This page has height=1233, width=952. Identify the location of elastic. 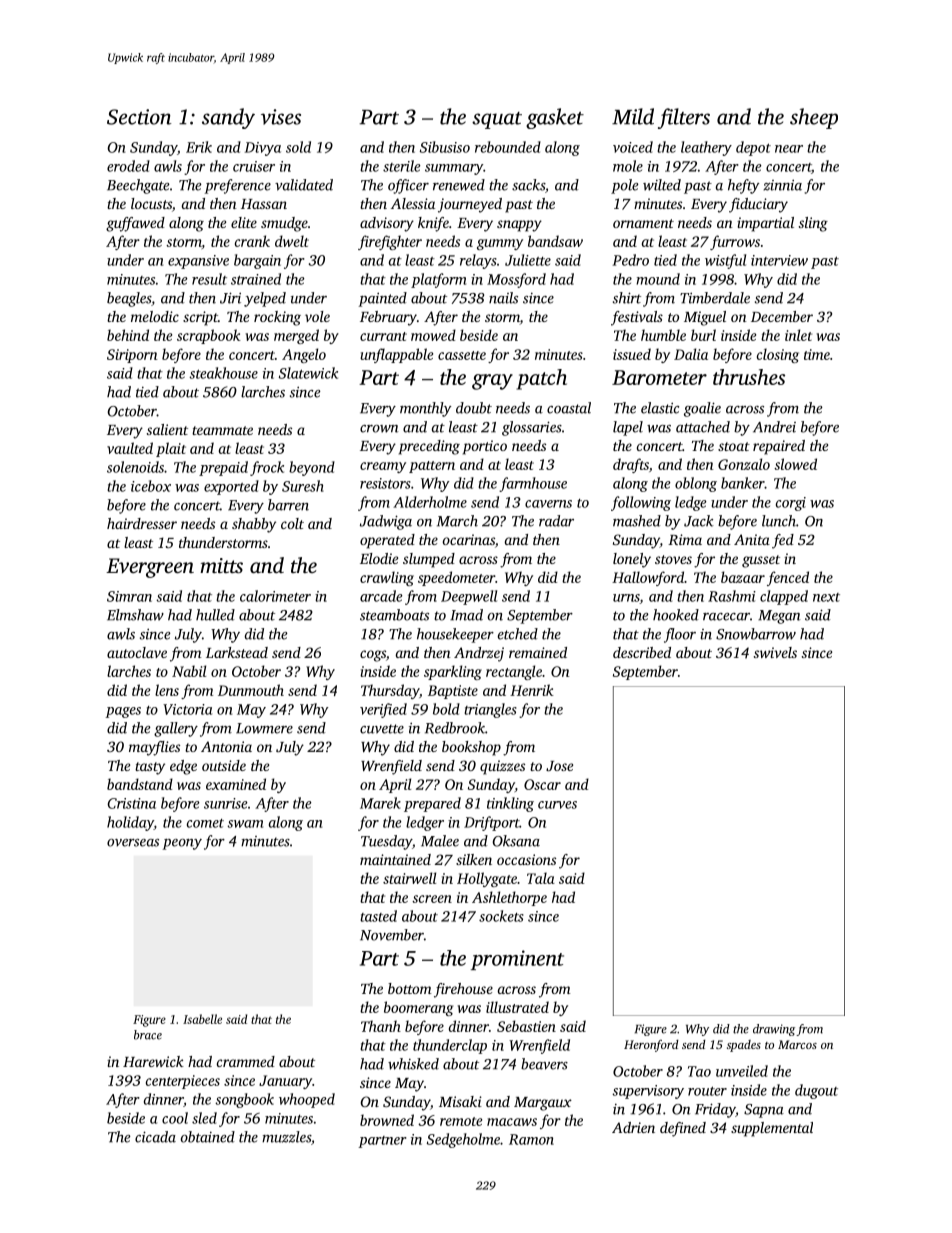
(660, 408).
